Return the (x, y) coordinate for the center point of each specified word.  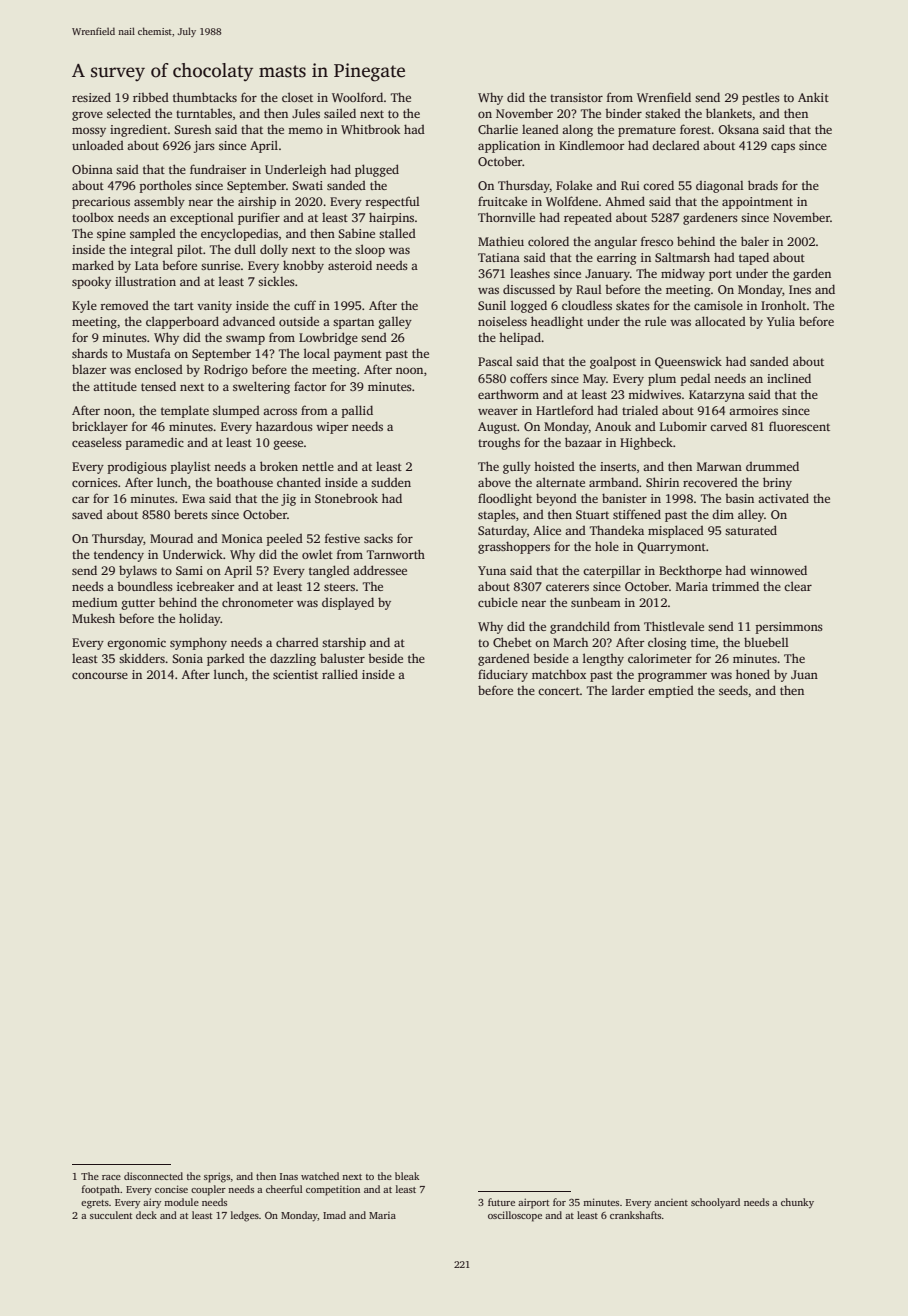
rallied (340, 674)
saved (87, 514)
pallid (357, 411)
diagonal (720, 186)
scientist (295, 674)
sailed (340, 113)
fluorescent (799, 426)
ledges (245, 1216)
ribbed (151, 97)
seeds (733, 690)
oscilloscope (515, 1216)
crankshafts (635, 1215)
